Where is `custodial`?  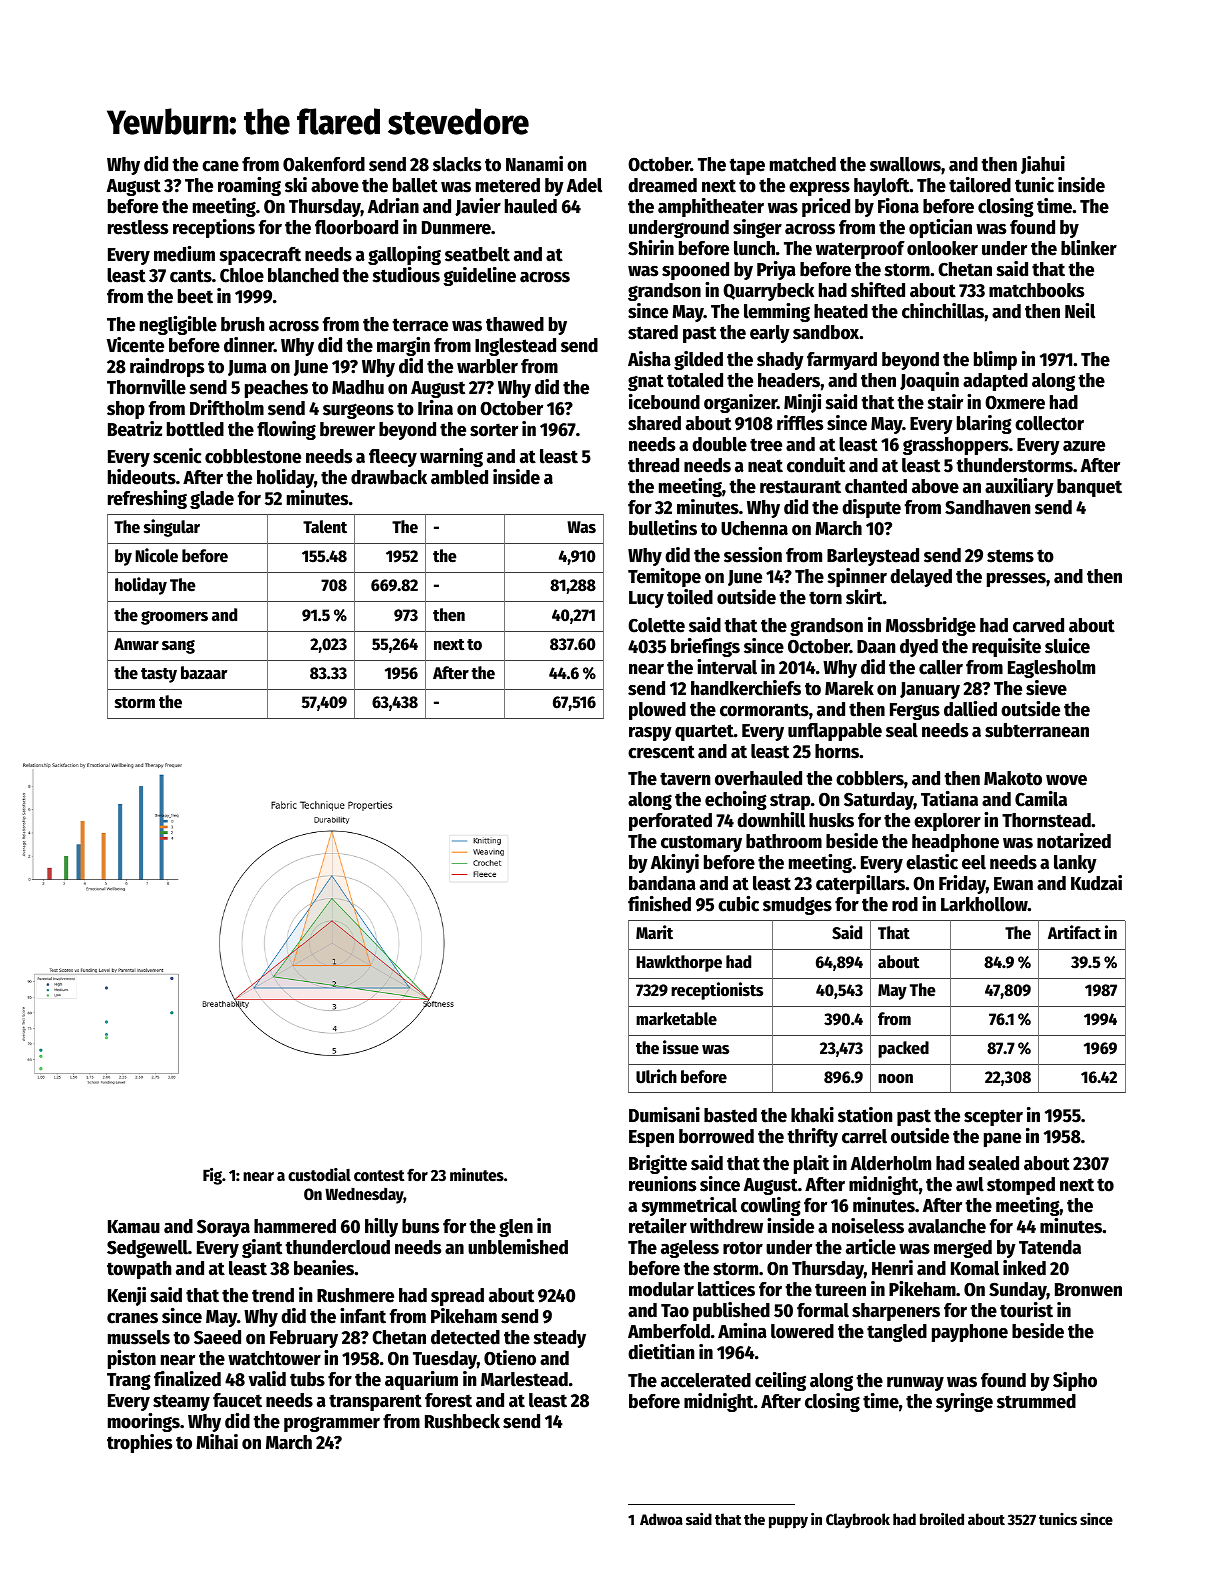
custodial is located at coordinates (319, 1175).
